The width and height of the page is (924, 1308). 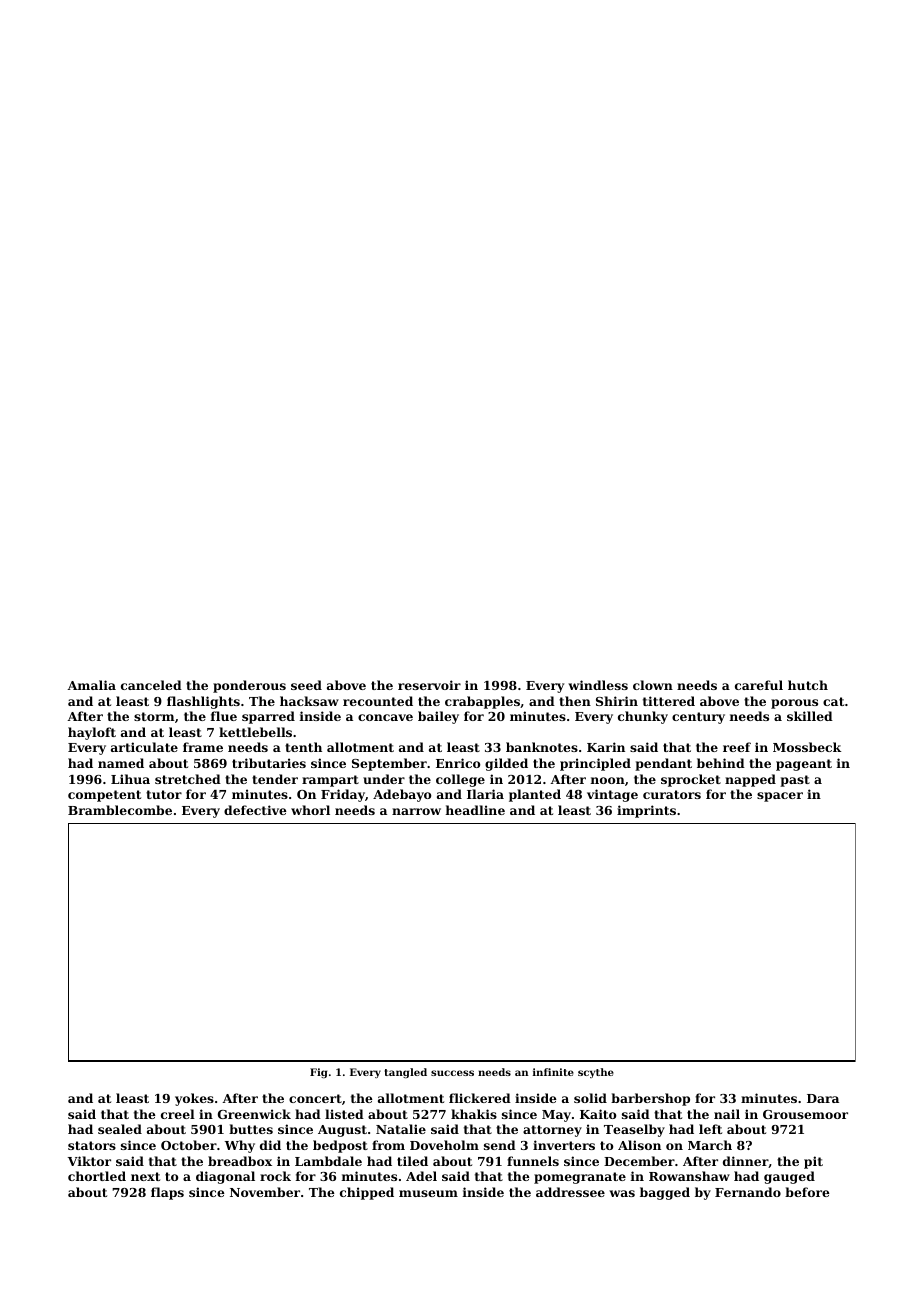 What do you see at coordinates (458, 763) in the page?
I see `Enrico` at bounding box center [458, 763].
